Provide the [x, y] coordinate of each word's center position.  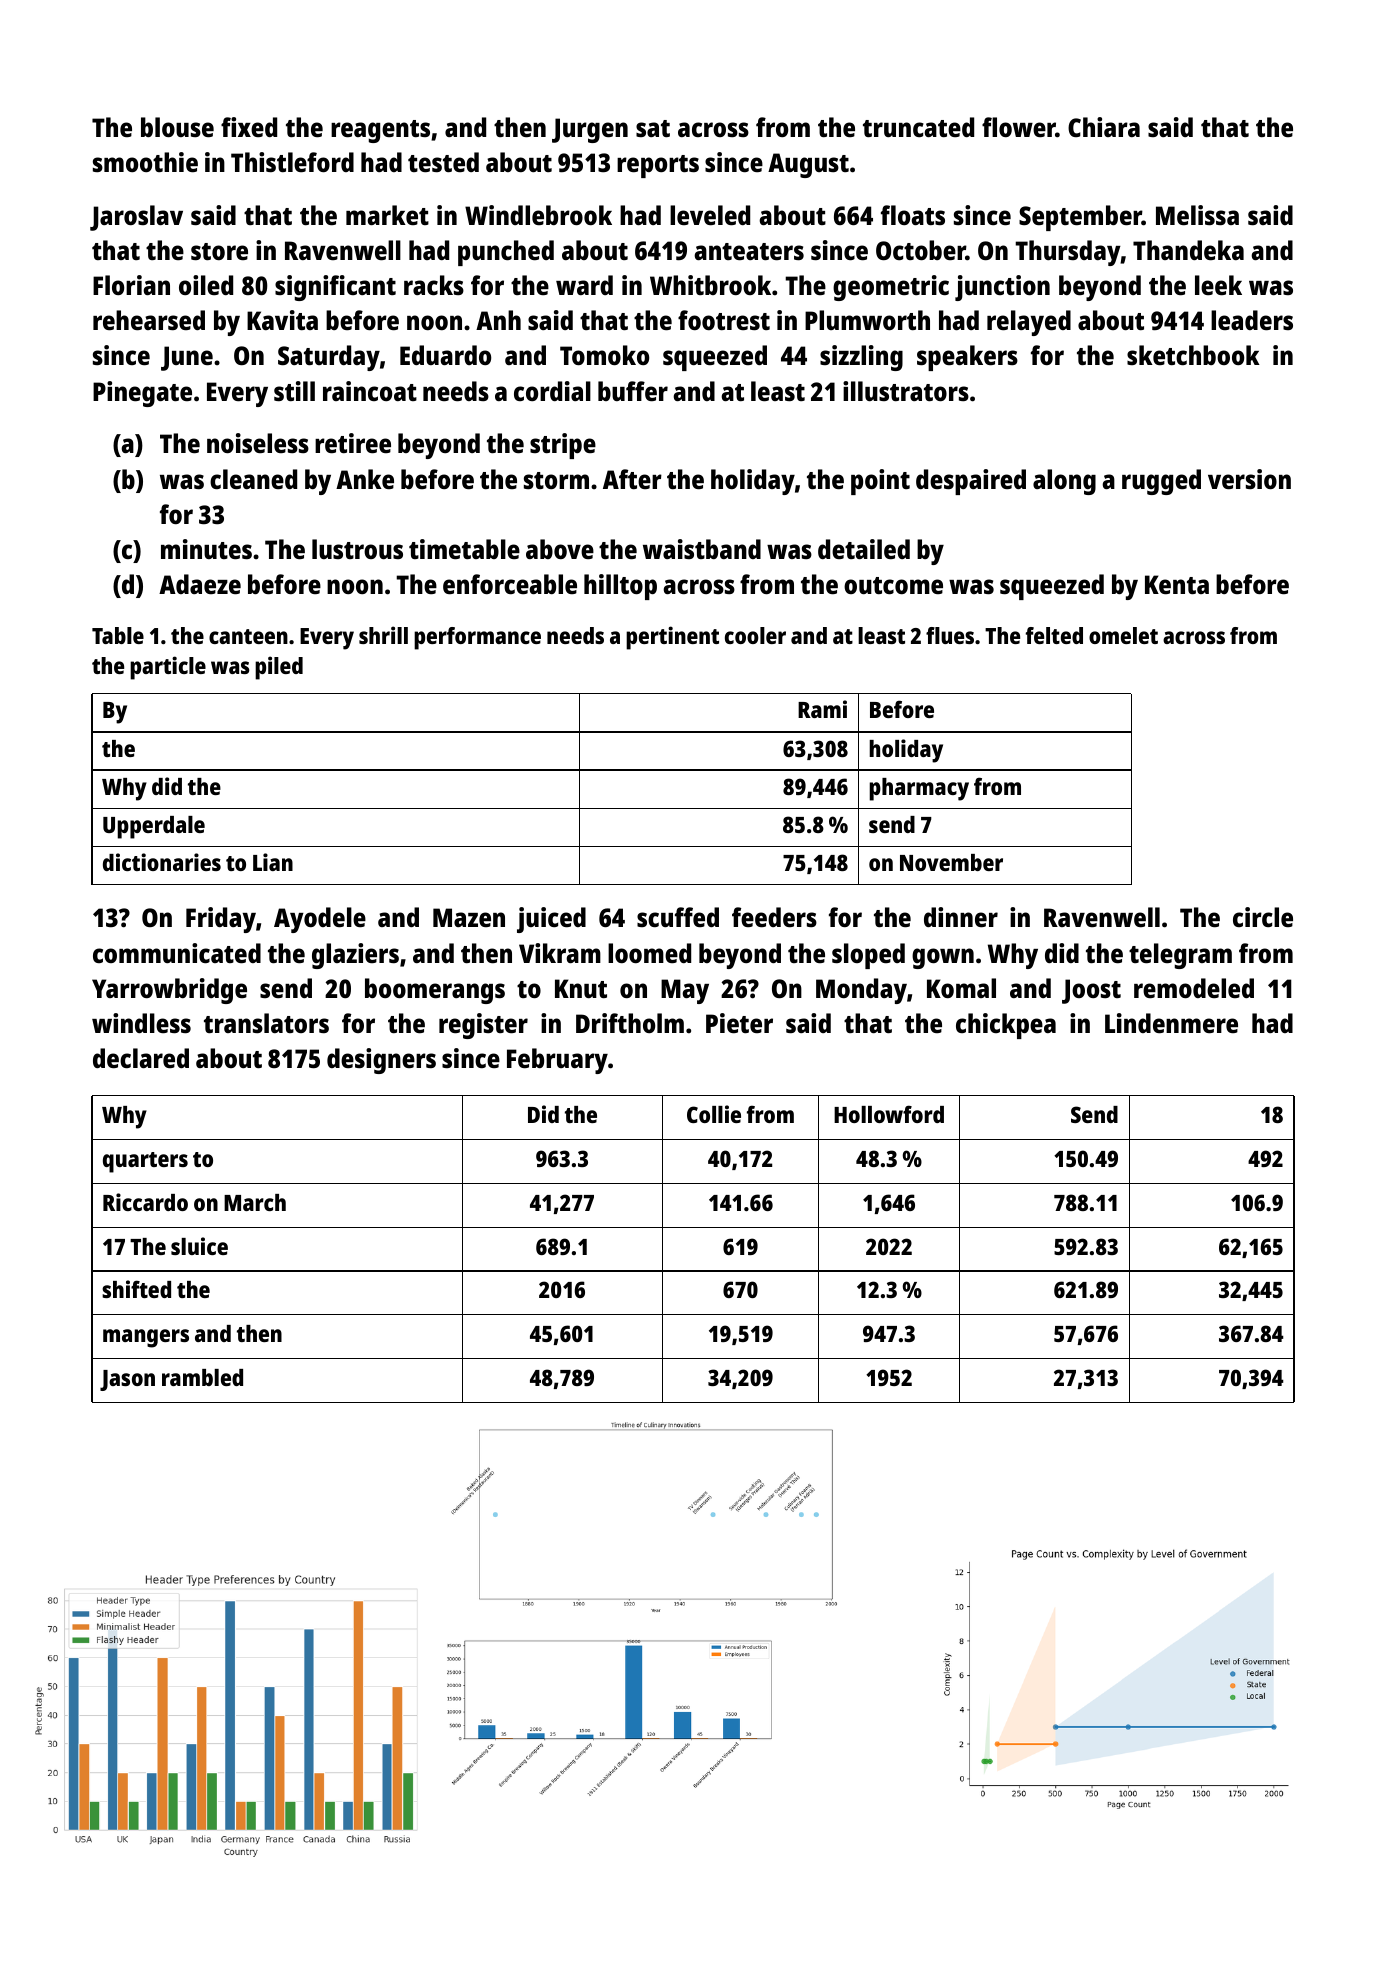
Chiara [1104, 127]
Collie [714, 1114]
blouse [177, 127]
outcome [893, 585]
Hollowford [889, 1114]
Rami [822, 709]
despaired [971, 482]
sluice [199, 1246]
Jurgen [590, 130]
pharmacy [919, 789]
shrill [383, 635]
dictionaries [162, 862]
